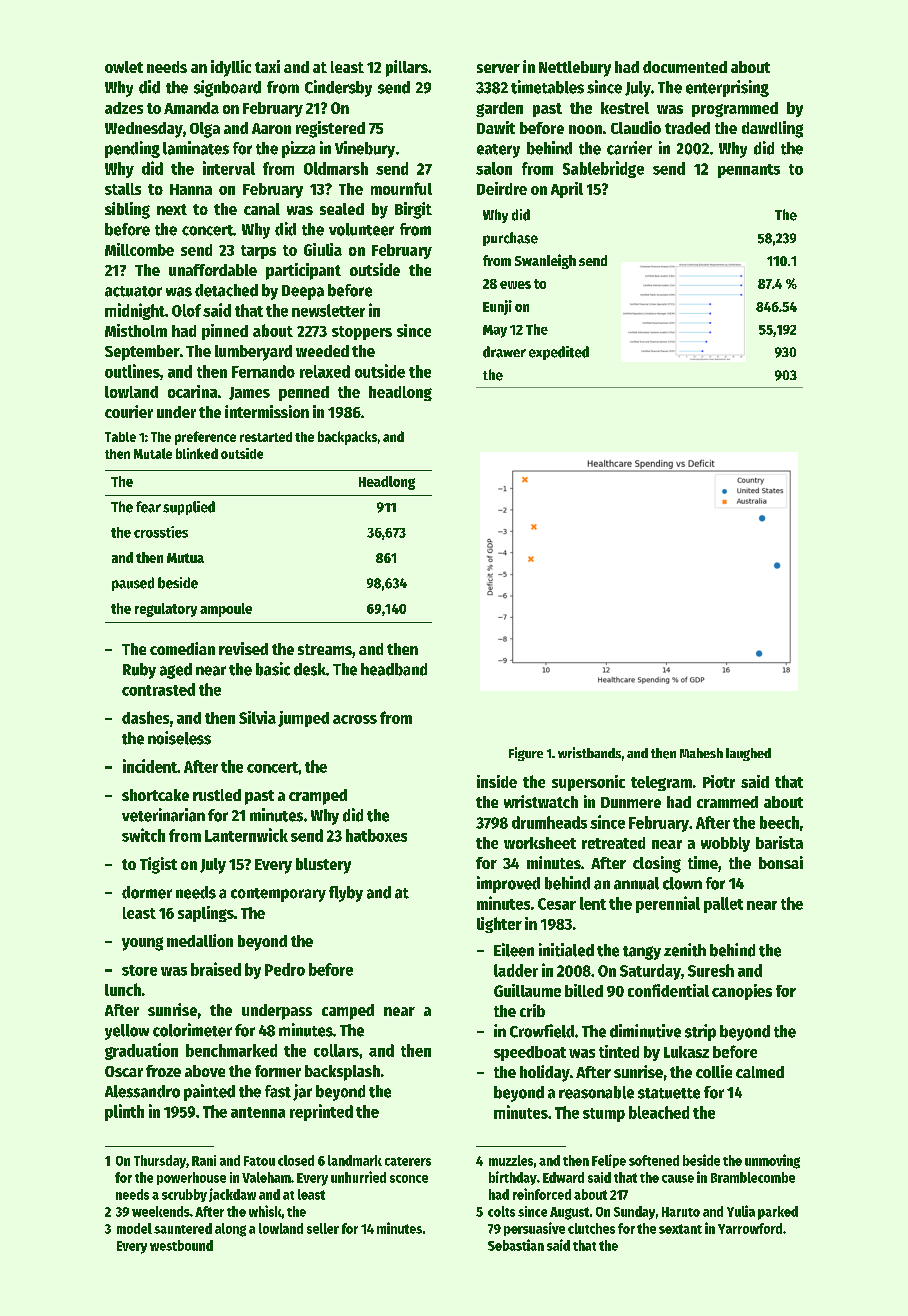 The height and width of the screenshot is (1316, 908). Describe the element at coordinates (516, 1245) in the screenshot. I see `Sebastian` at that location.
